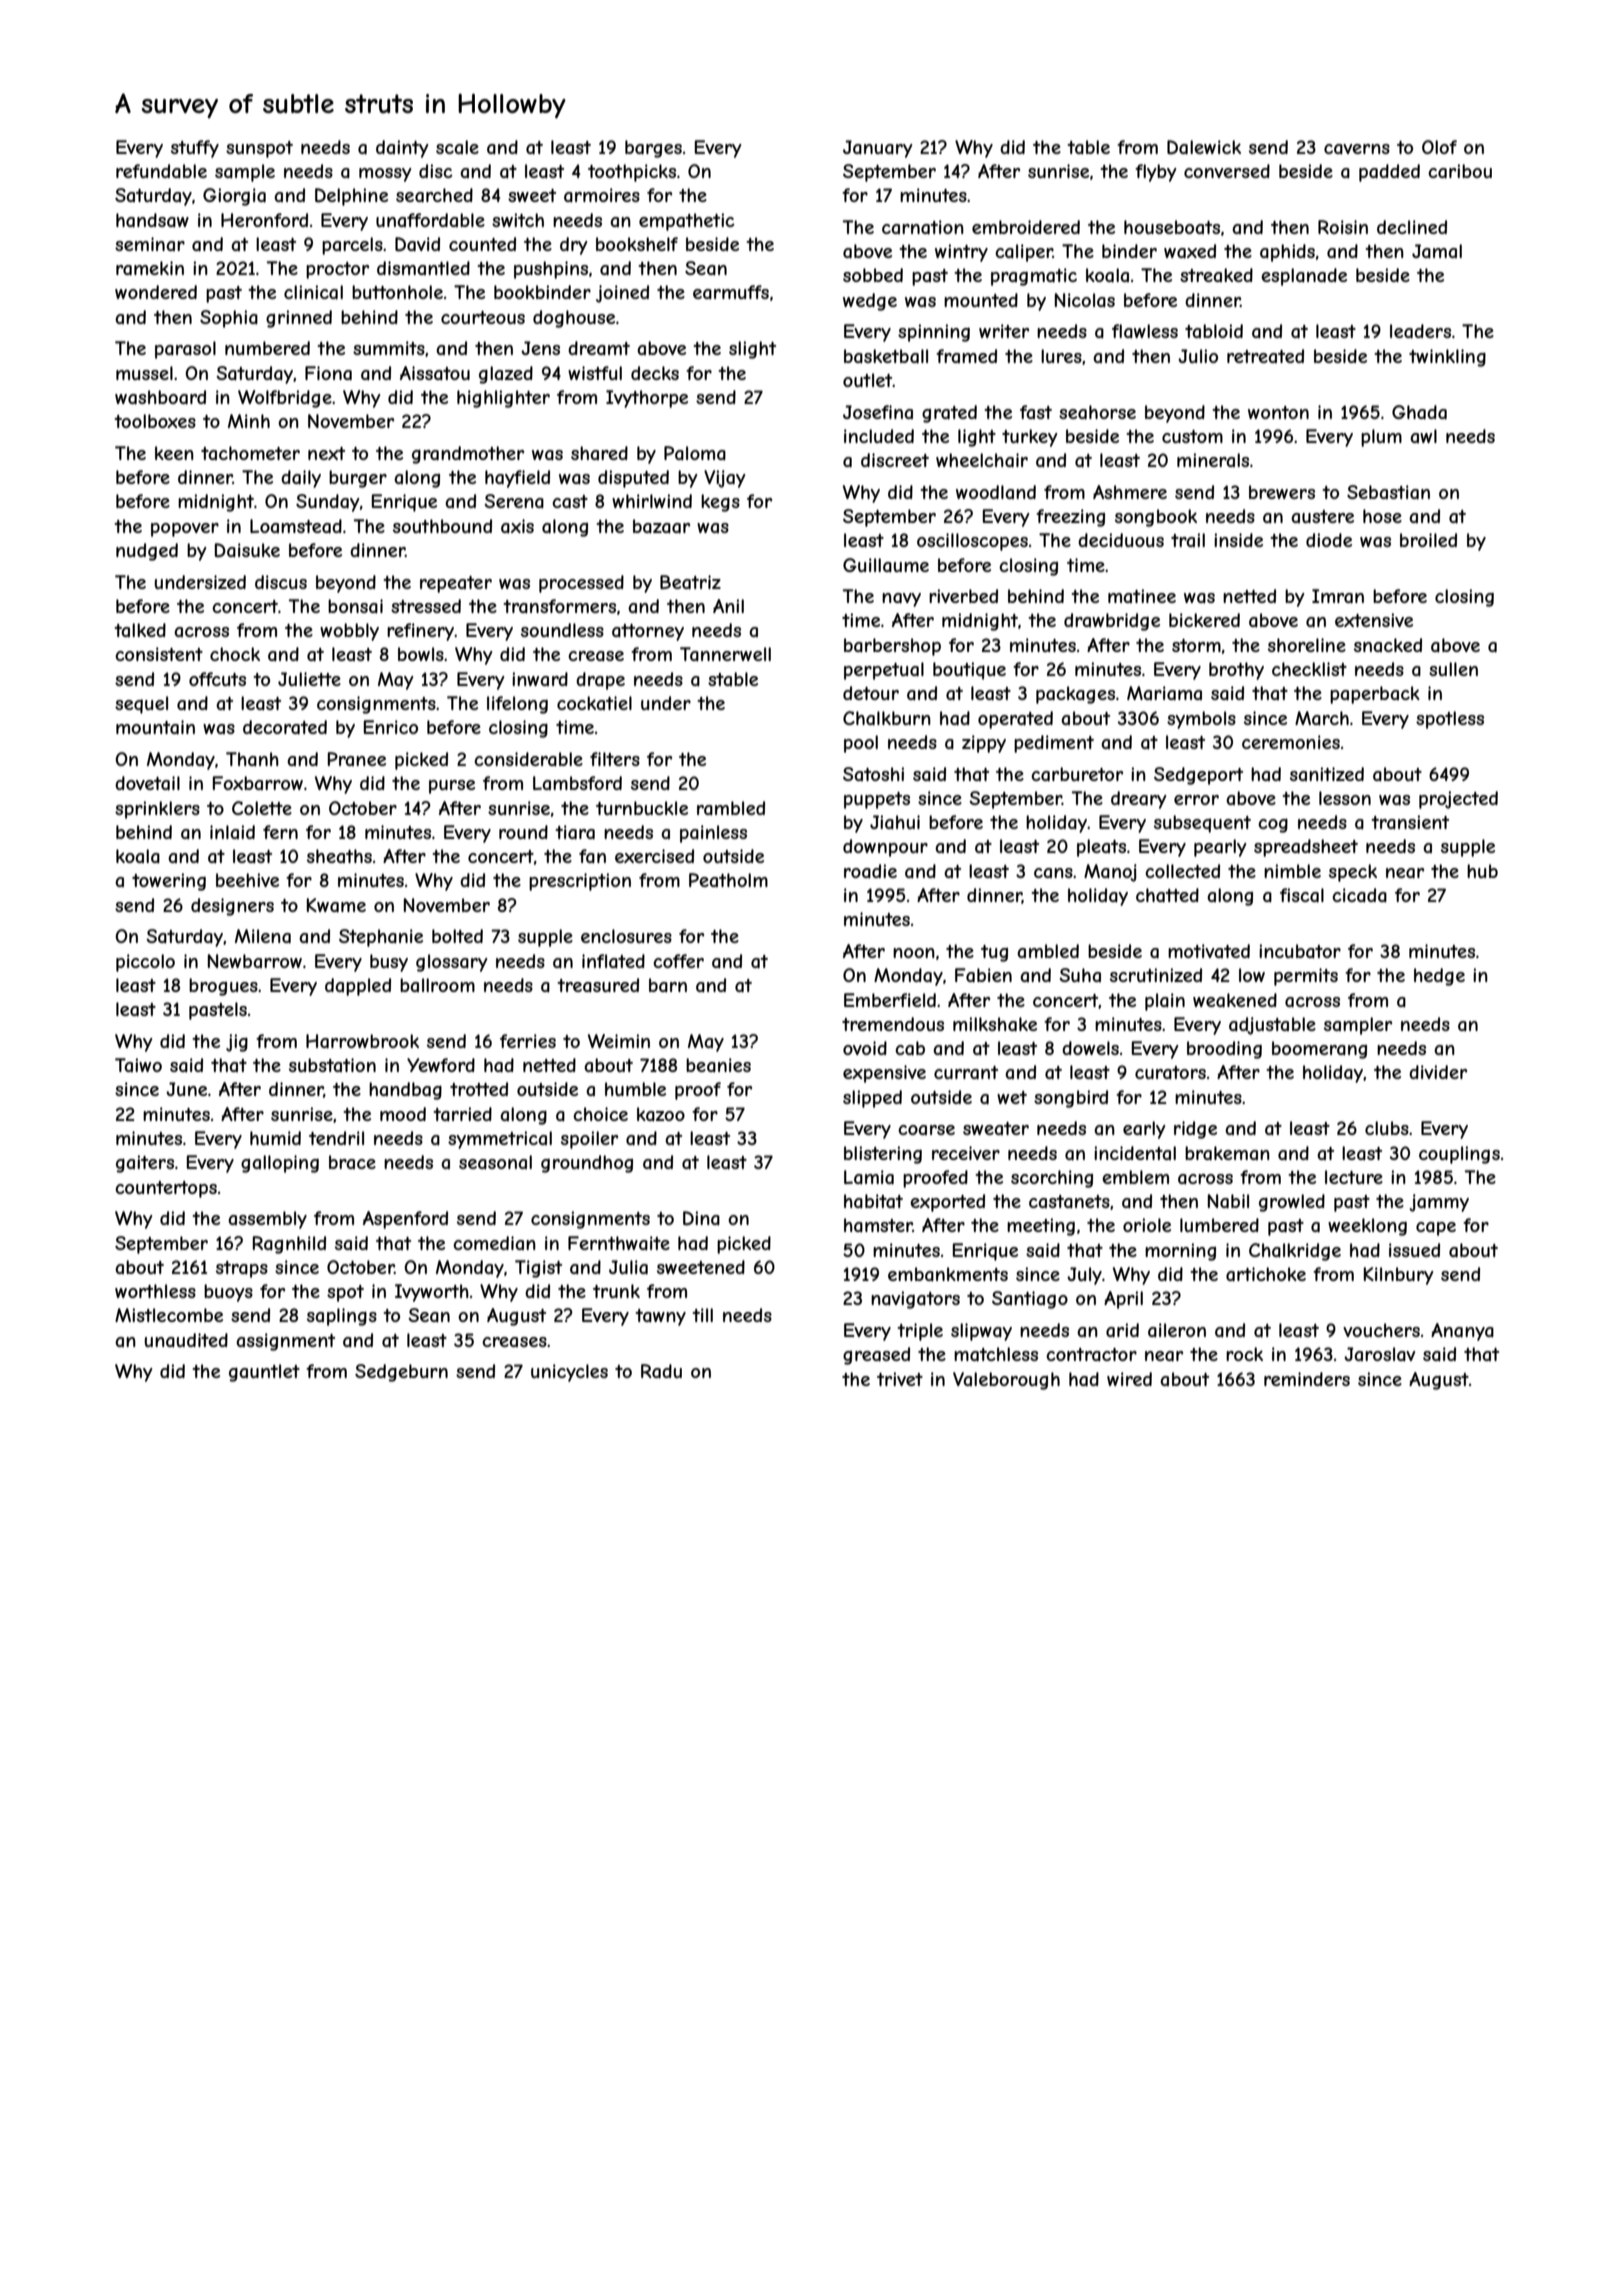 The height and width of the screenshot is (2292, 1620). I want to click on included, so click(879, 436).
